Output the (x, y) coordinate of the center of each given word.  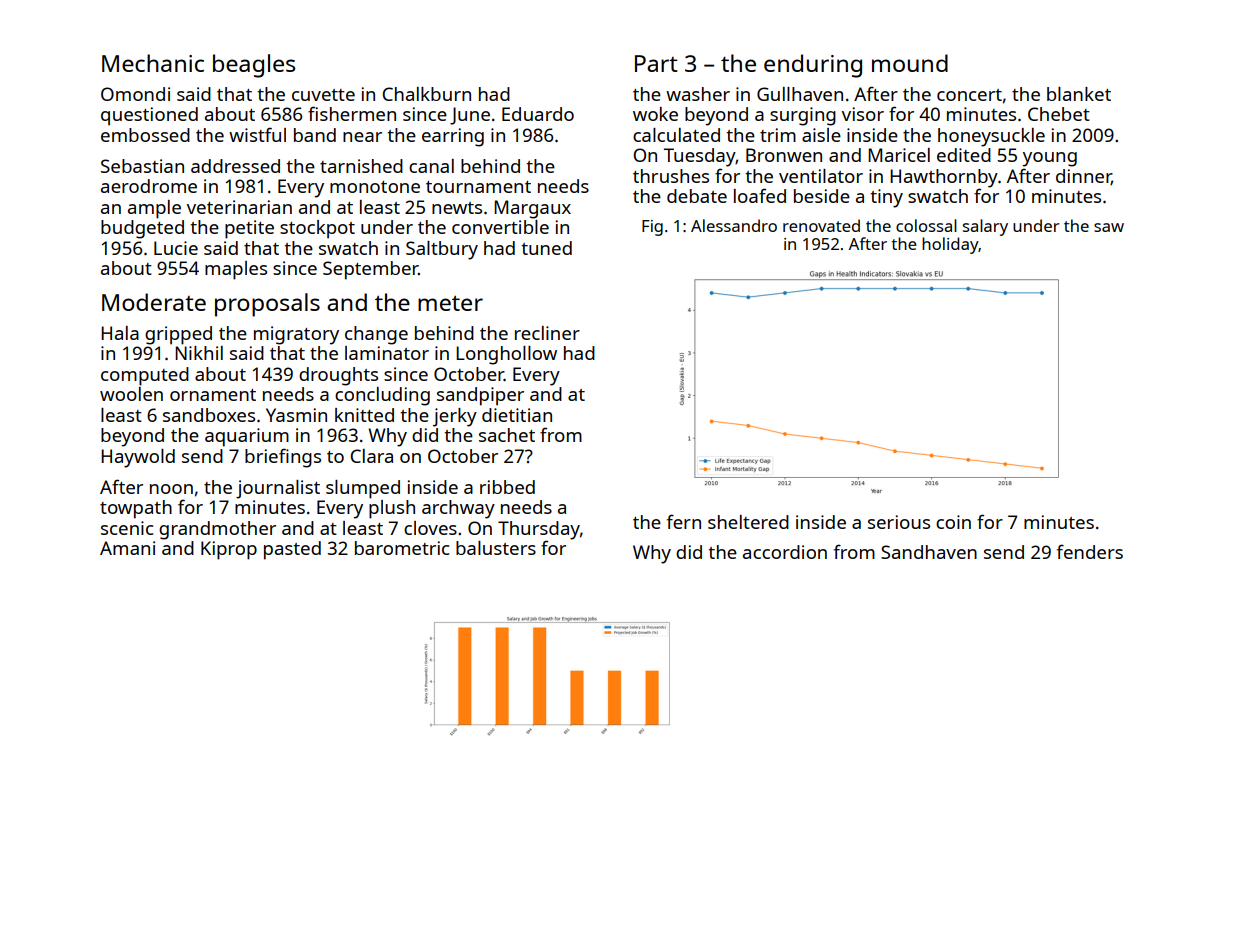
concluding (382, 396)
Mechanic (153, 63)
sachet (507, 435)
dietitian (517, 415)
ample (154, 209)
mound (910, 63)
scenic (127, 528)
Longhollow (506, 355)
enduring (813, 66)
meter (450, 303)
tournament (478, 187)
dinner (1084, 177)
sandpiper (480, 396)
